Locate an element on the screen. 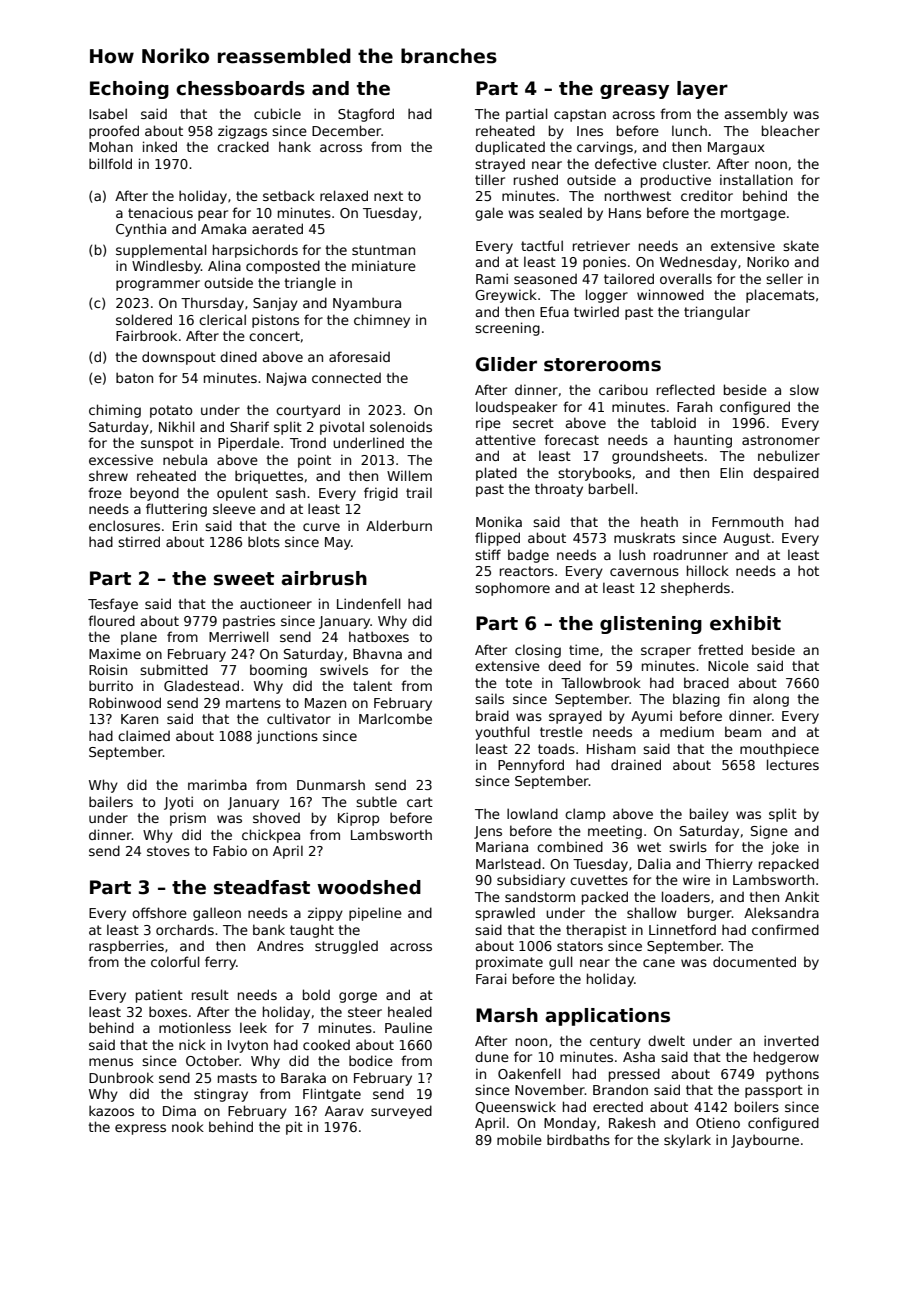 Image resolution: width=908 pixels, height=1316 pixels. mobile is located at coordinates (519, 1139).
